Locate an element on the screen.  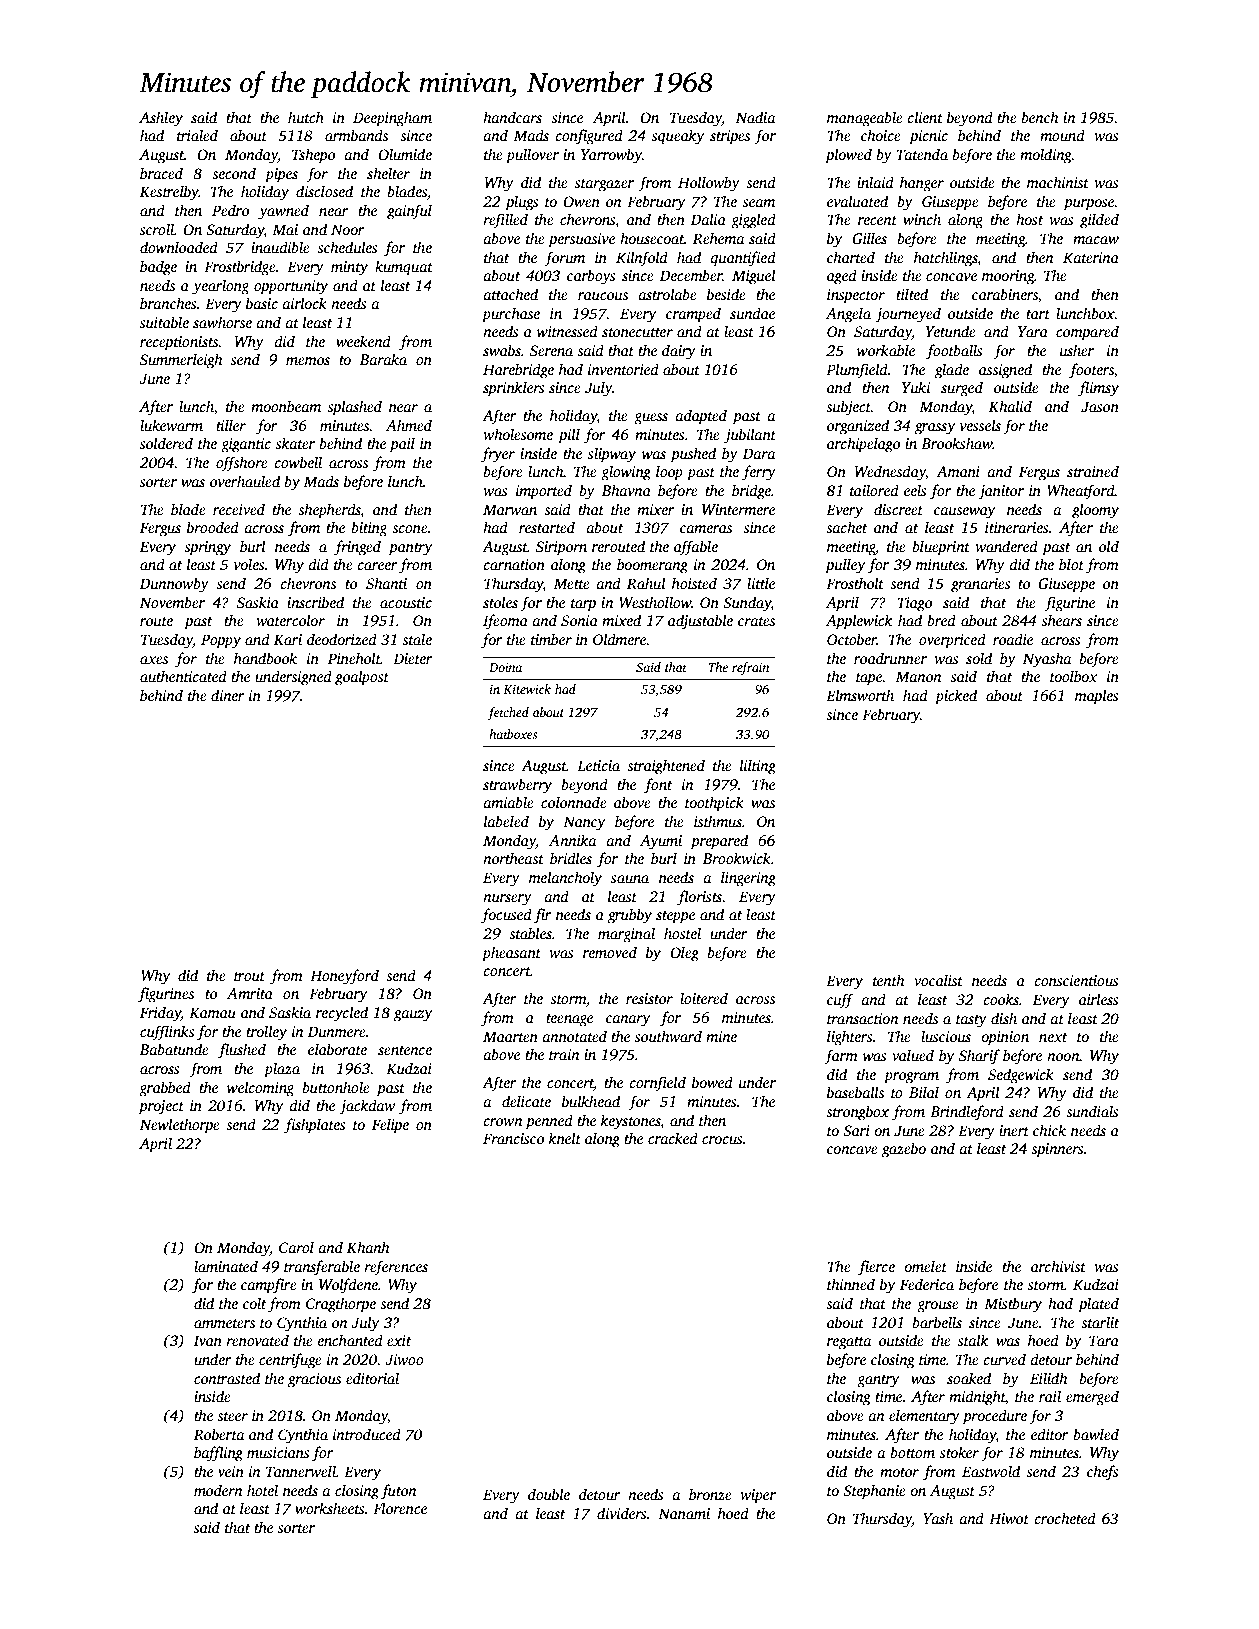
tenth is located at coordinates (888, 980).
